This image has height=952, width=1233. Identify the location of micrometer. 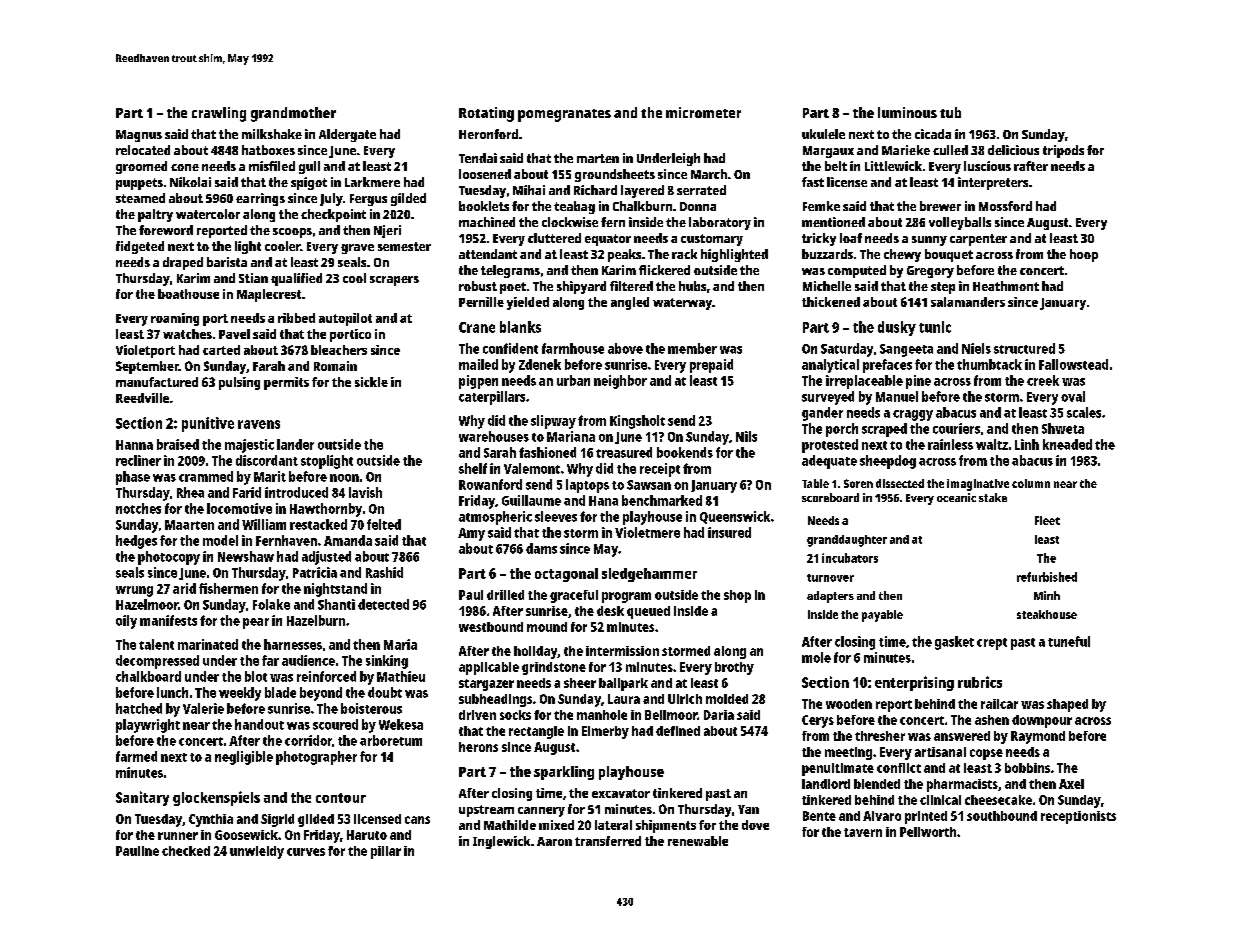
(703, 112).
